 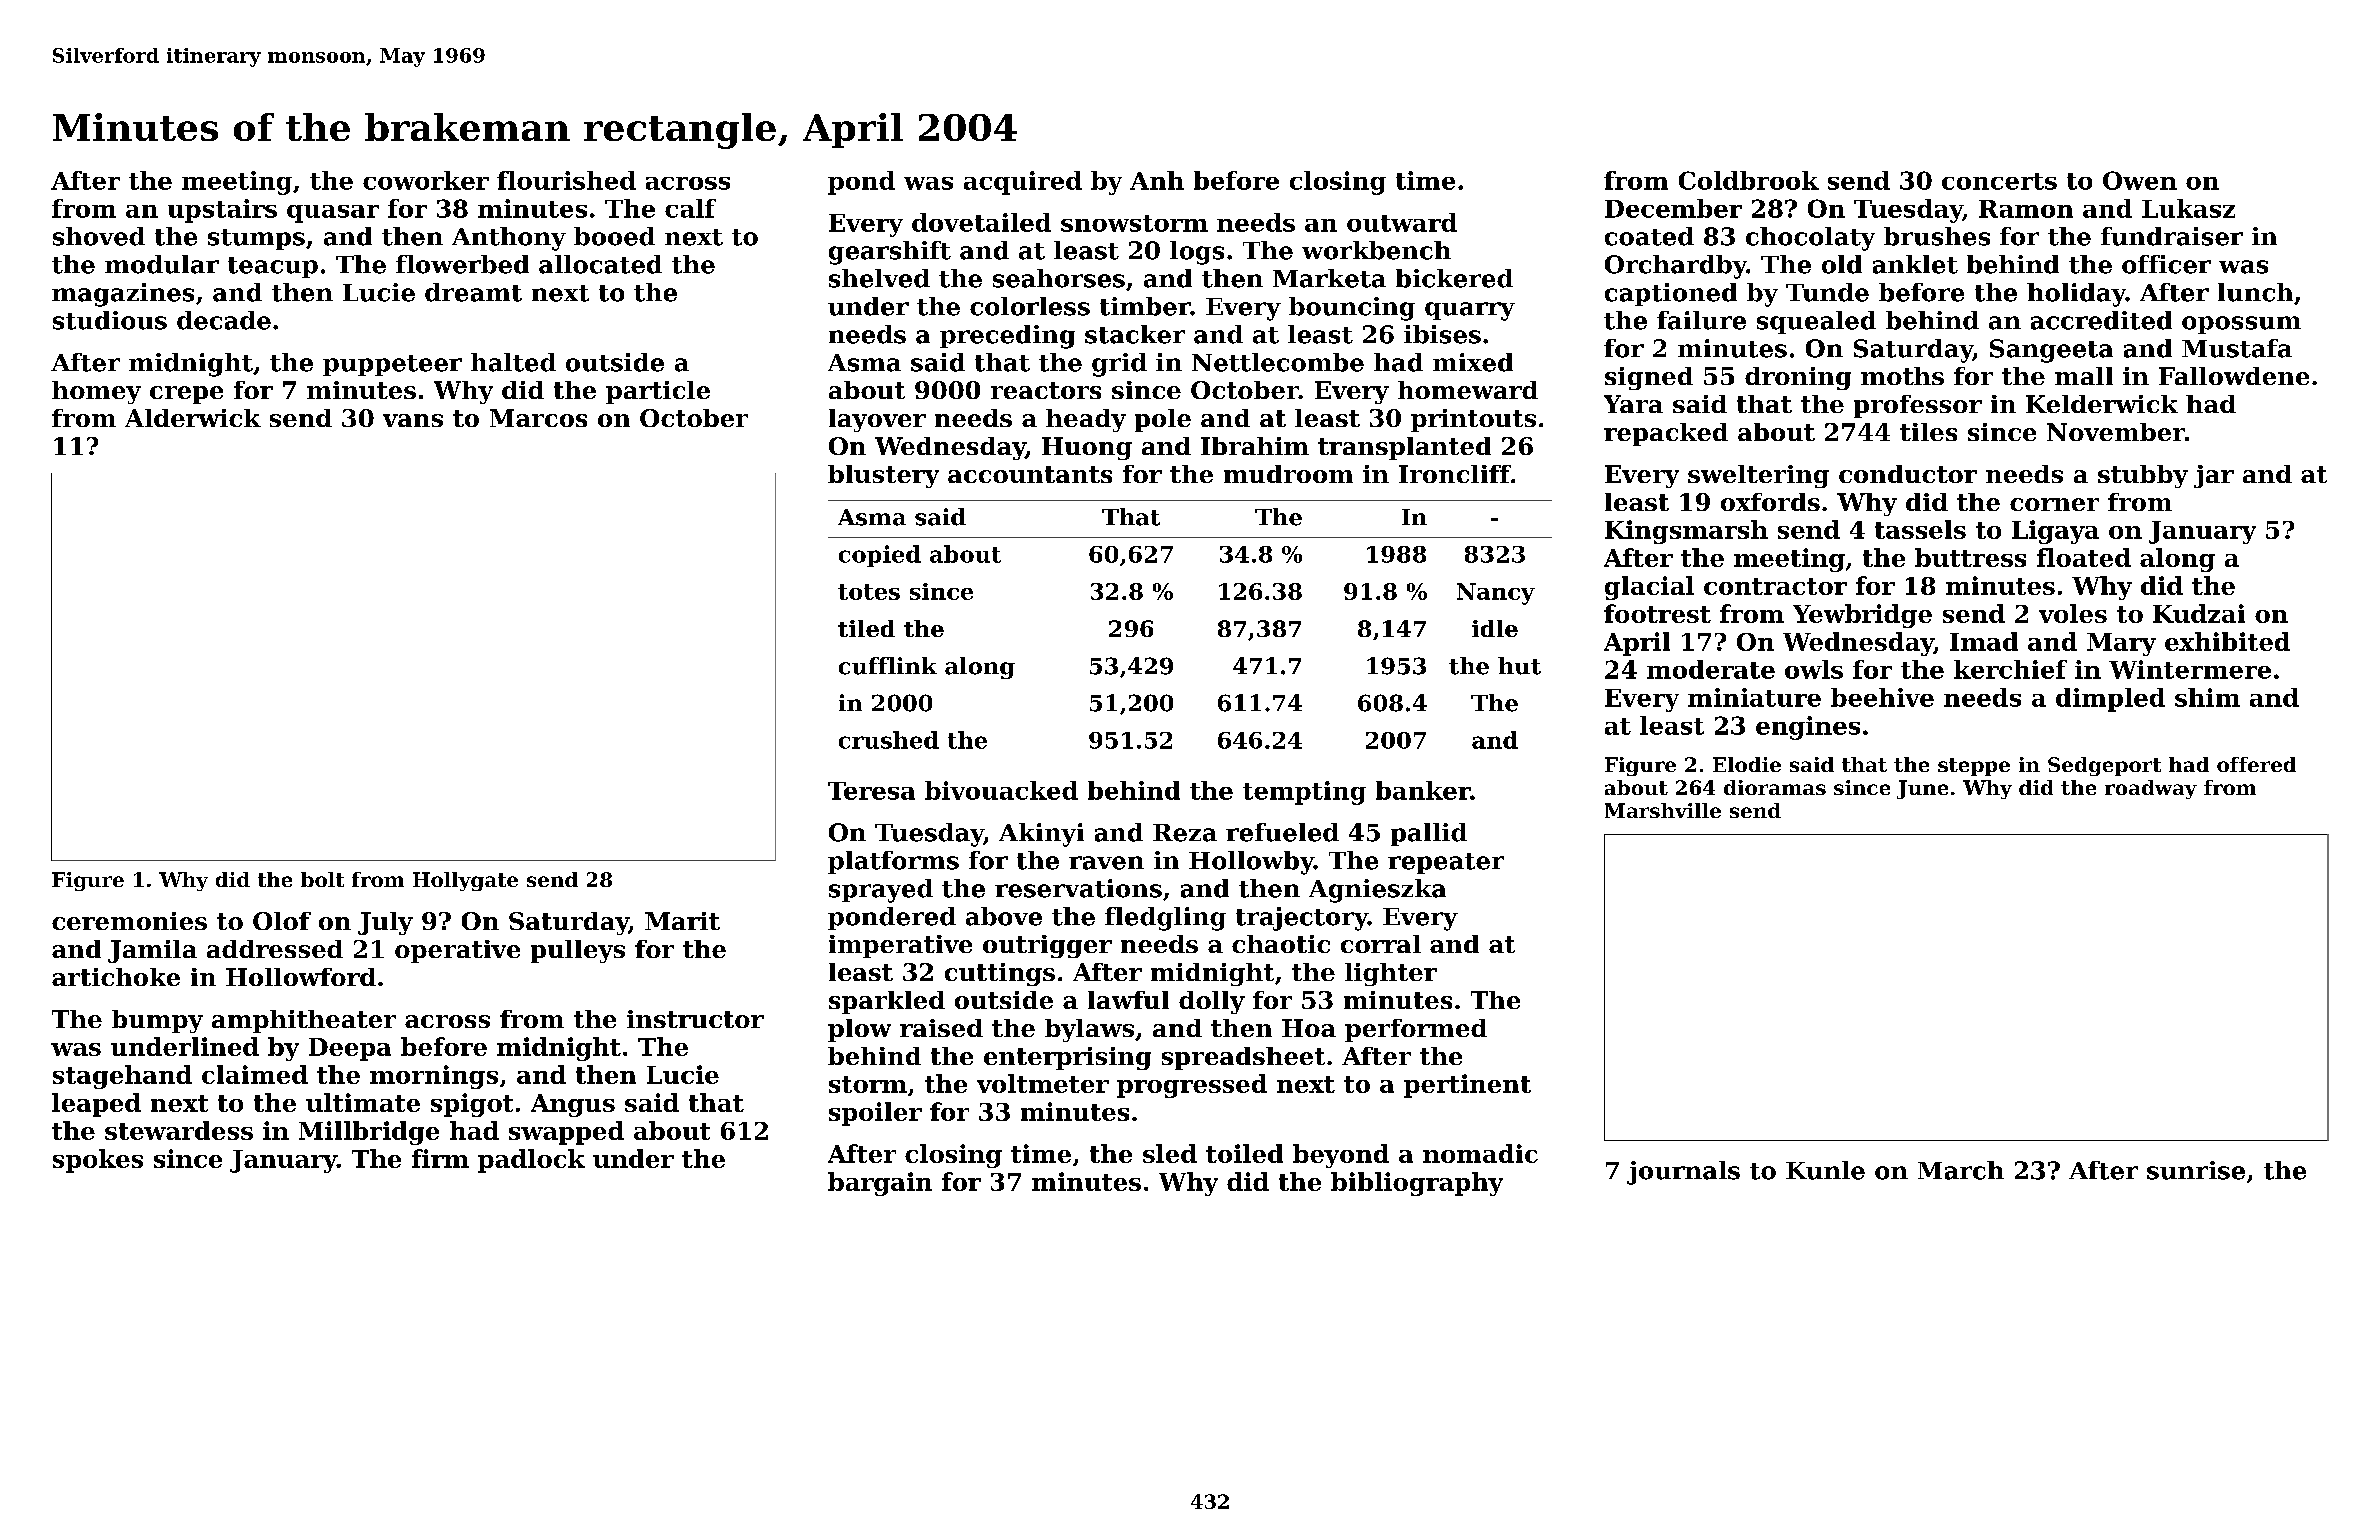 What do you see at coordinates (1915, 264) in the screenshot?
I see `anklet` at bounding box center [1915, 264].
